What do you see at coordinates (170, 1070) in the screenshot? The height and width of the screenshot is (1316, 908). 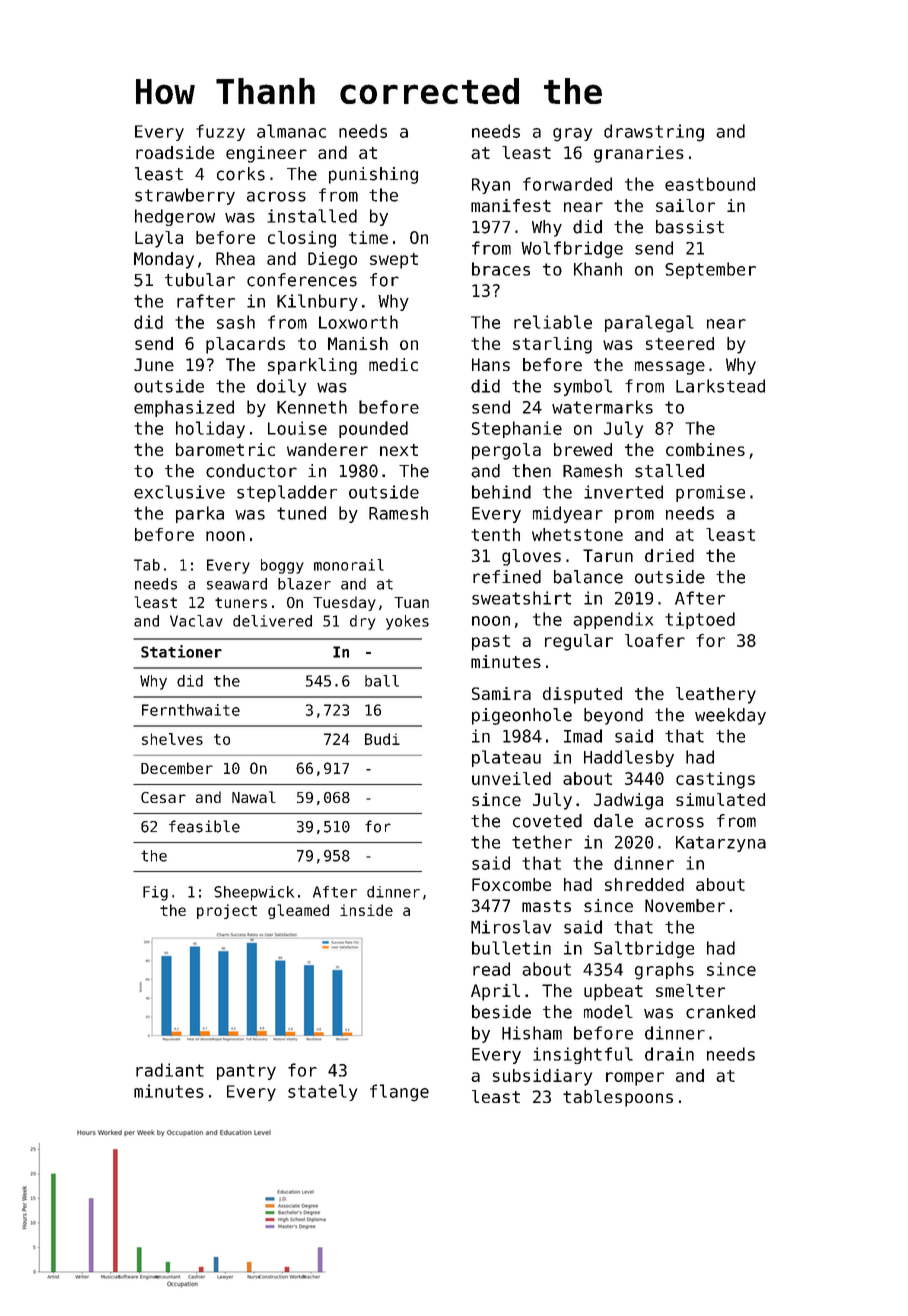 I see `radiant` at bounding box center [170, 1070].
